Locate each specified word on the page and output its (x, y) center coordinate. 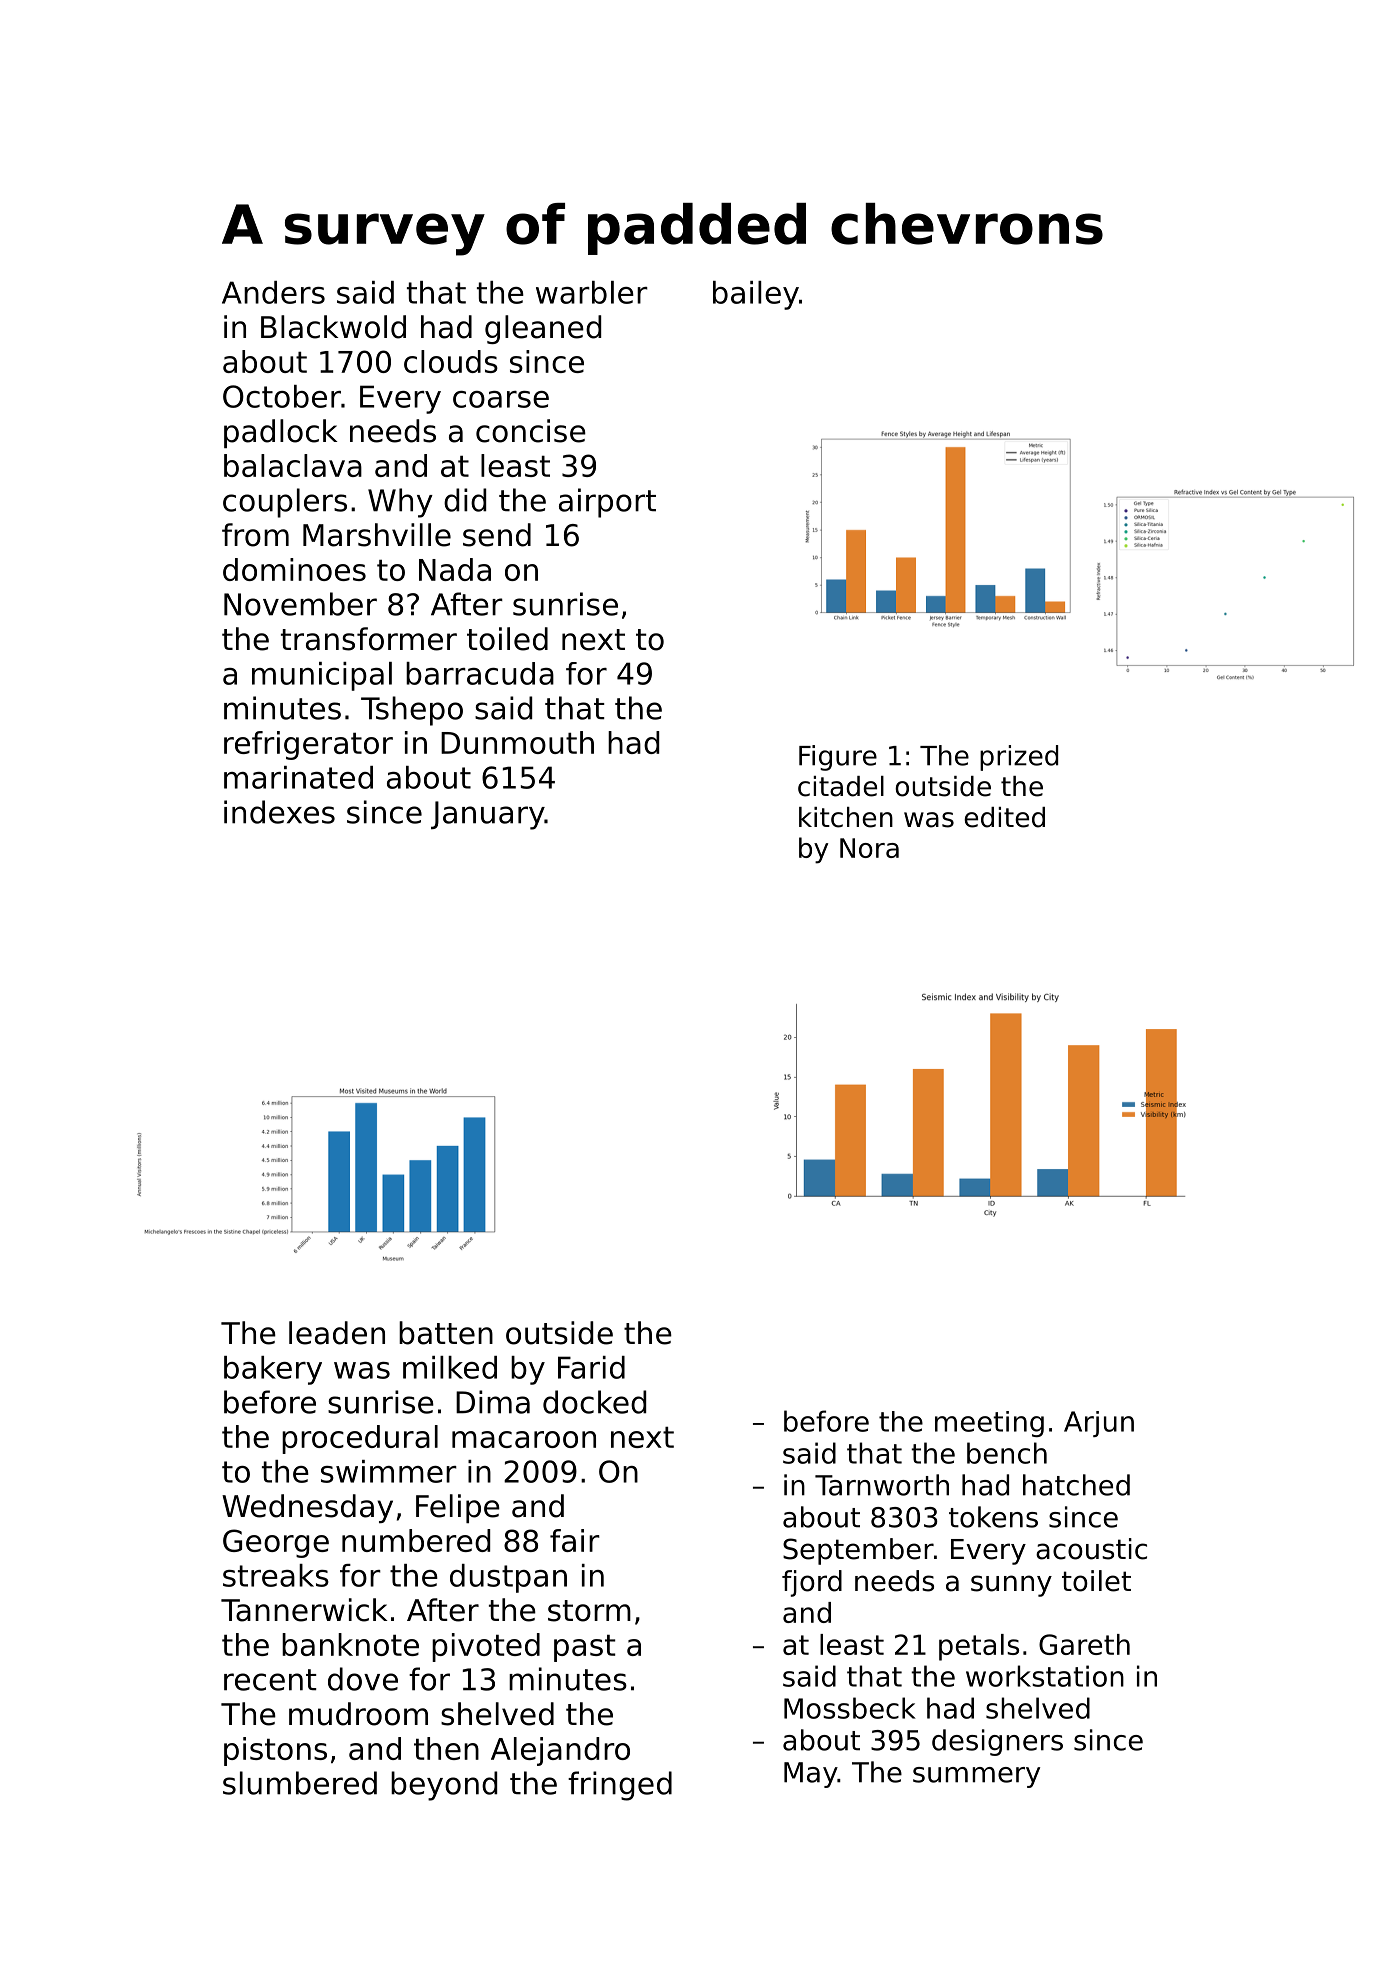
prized (1019, 758)
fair (575, 1540)
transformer (369, 639)
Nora (869, 848)
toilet (1096, 1581)
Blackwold (333, 327)
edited (1004, 817)
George (276, 1543)
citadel (841, 786)
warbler (592, 292)
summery (976, 1777)
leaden (337, 1333)
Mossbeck (850, 1708)
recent (270, 1680)
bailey (756, 295)
